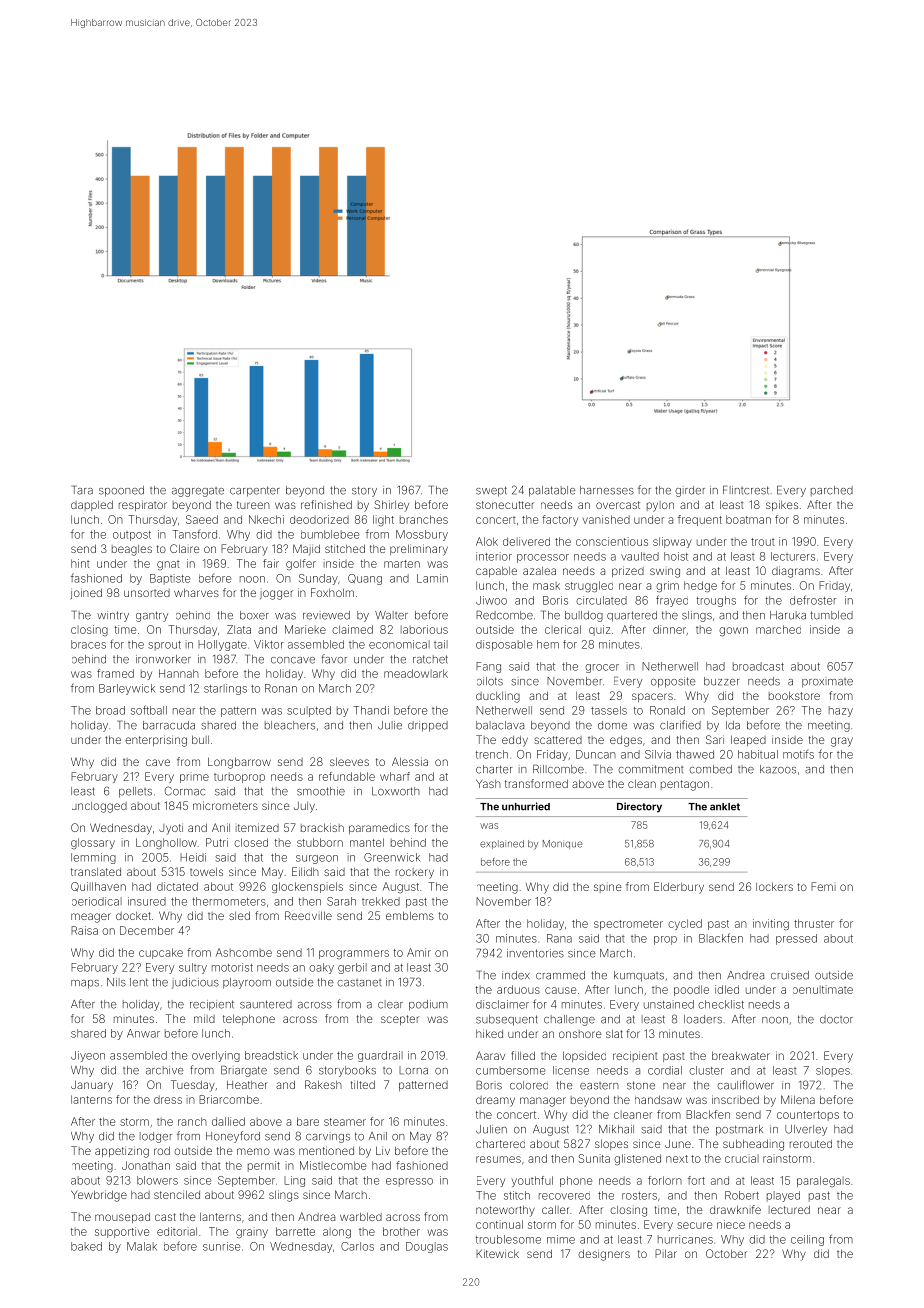  I want to click on Shirley, so click(391, 506).
